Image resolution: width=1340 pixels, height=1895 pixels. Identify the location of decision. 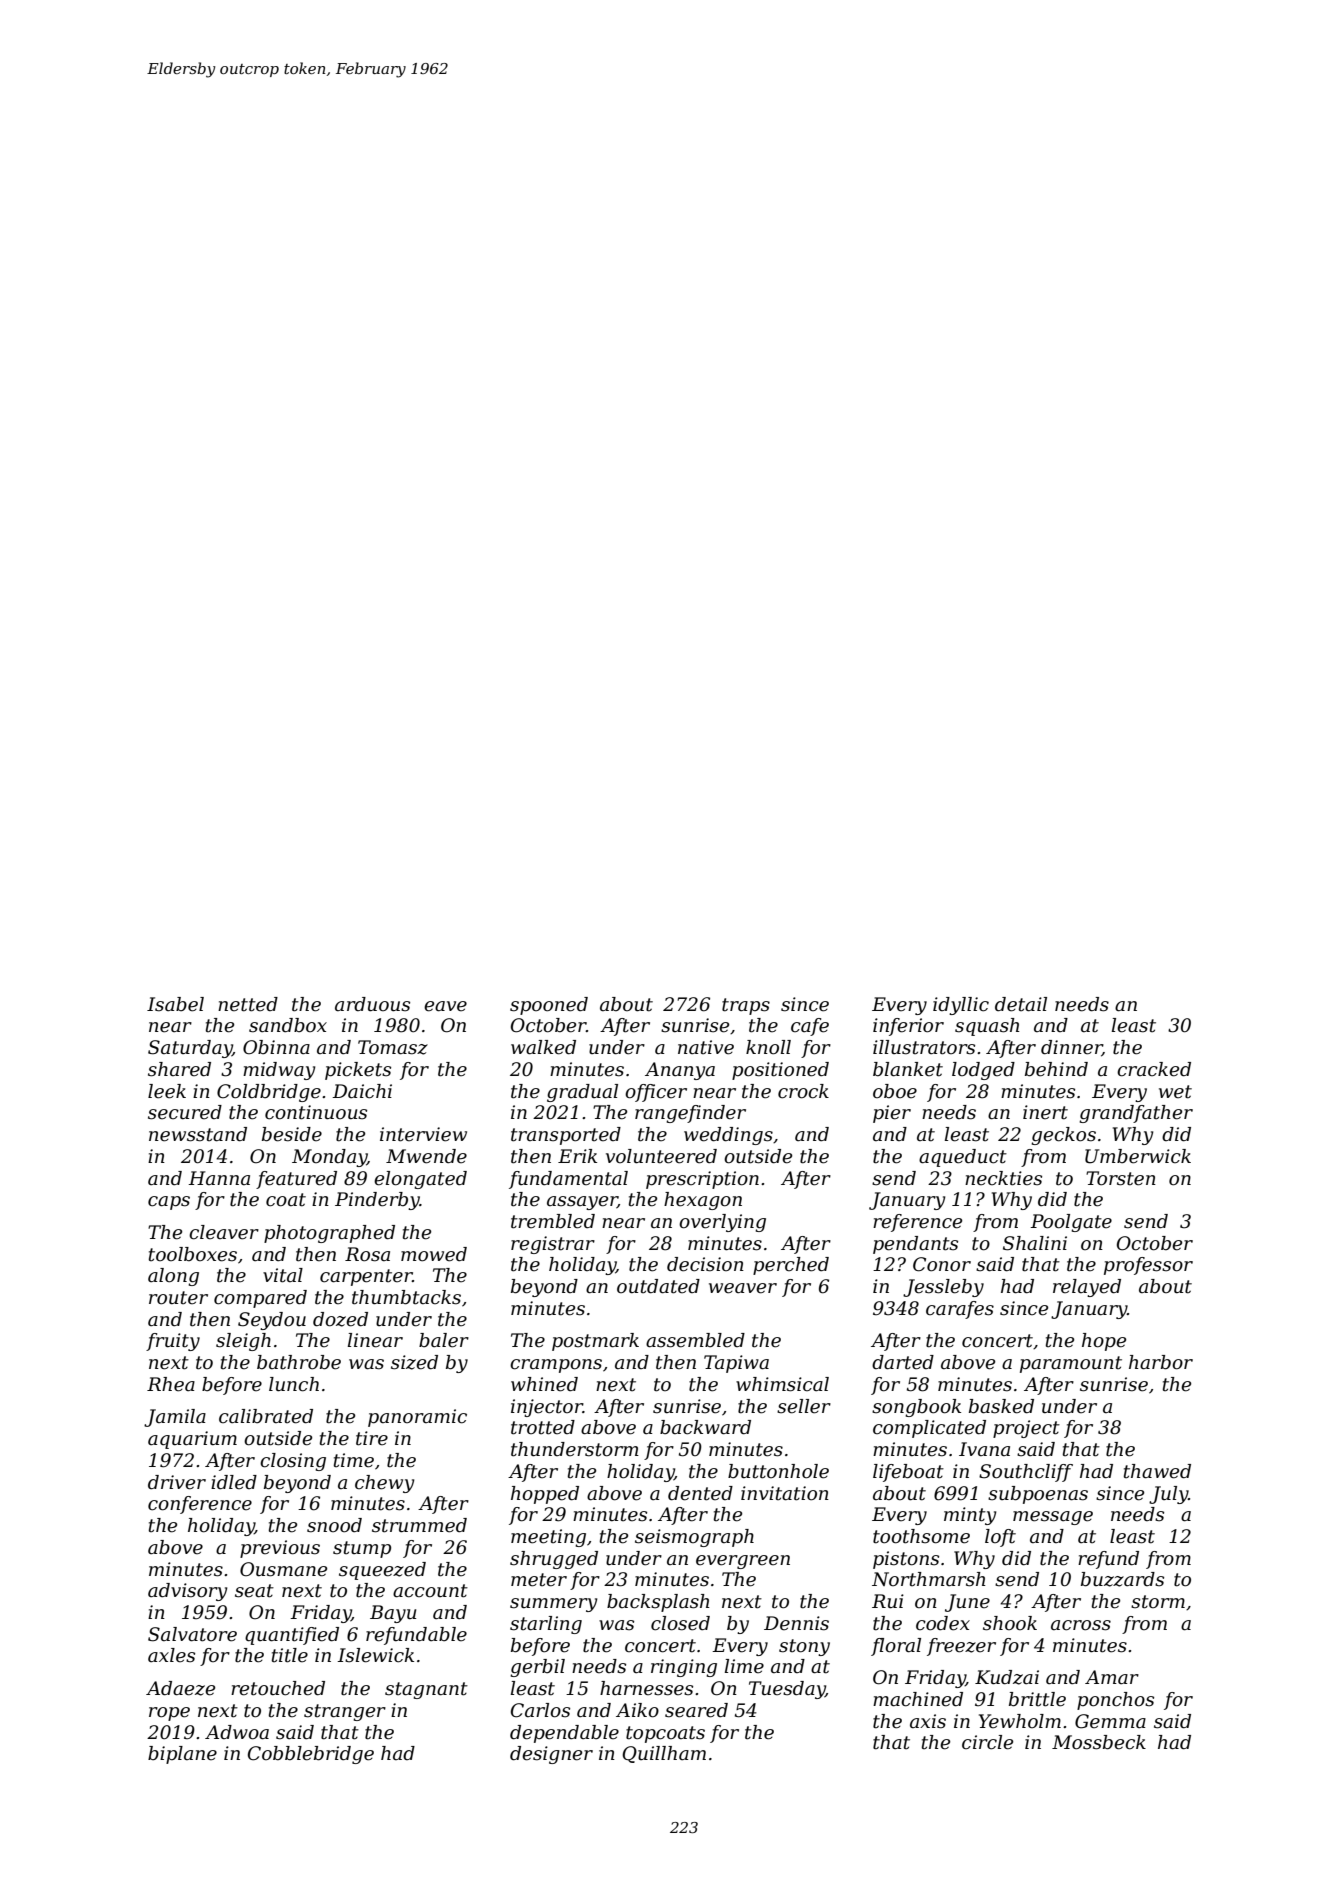
(705, 1264).
